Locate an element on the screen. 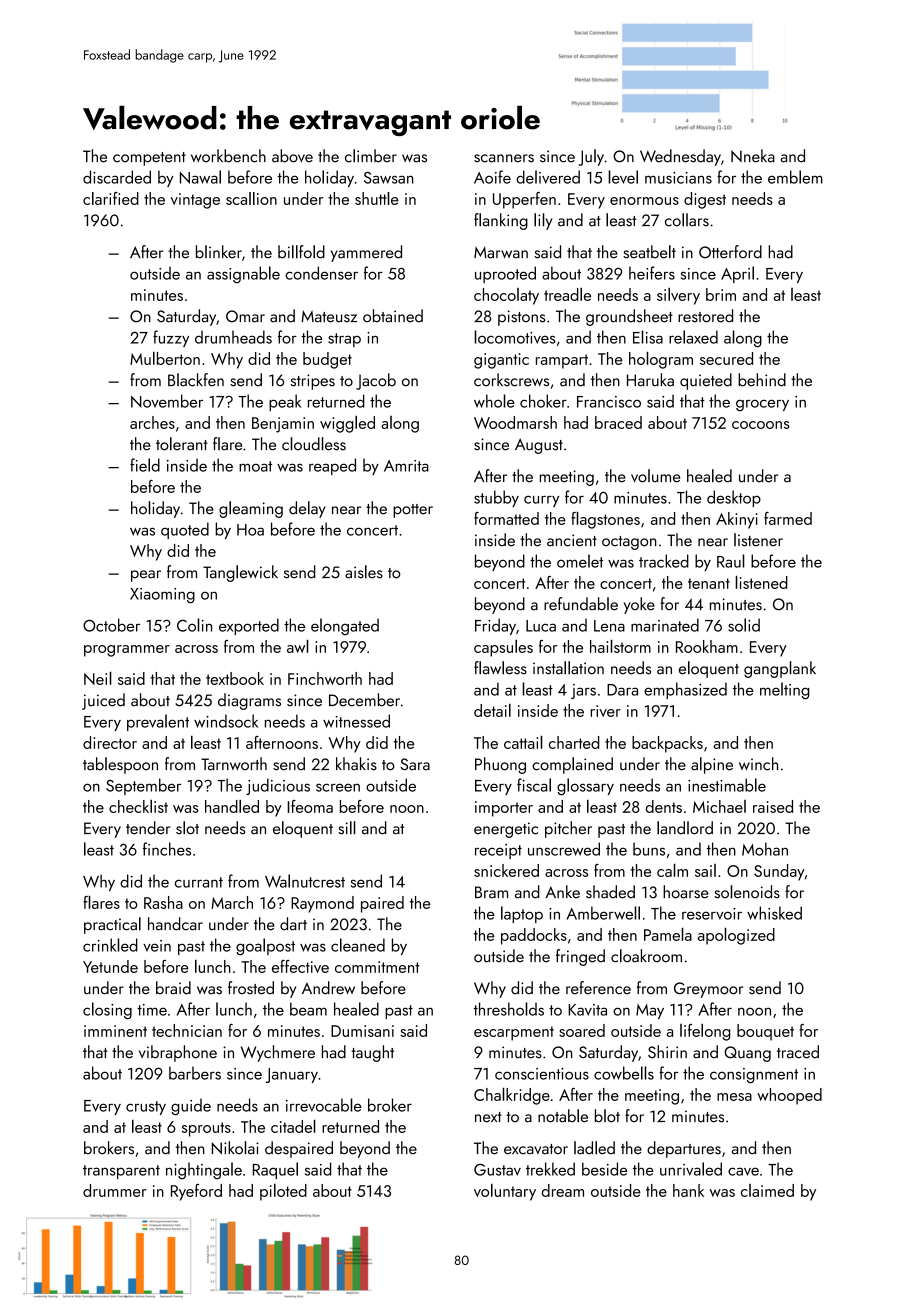 The image size is (908, 1316). raised is located at coordinates (773, 806).
